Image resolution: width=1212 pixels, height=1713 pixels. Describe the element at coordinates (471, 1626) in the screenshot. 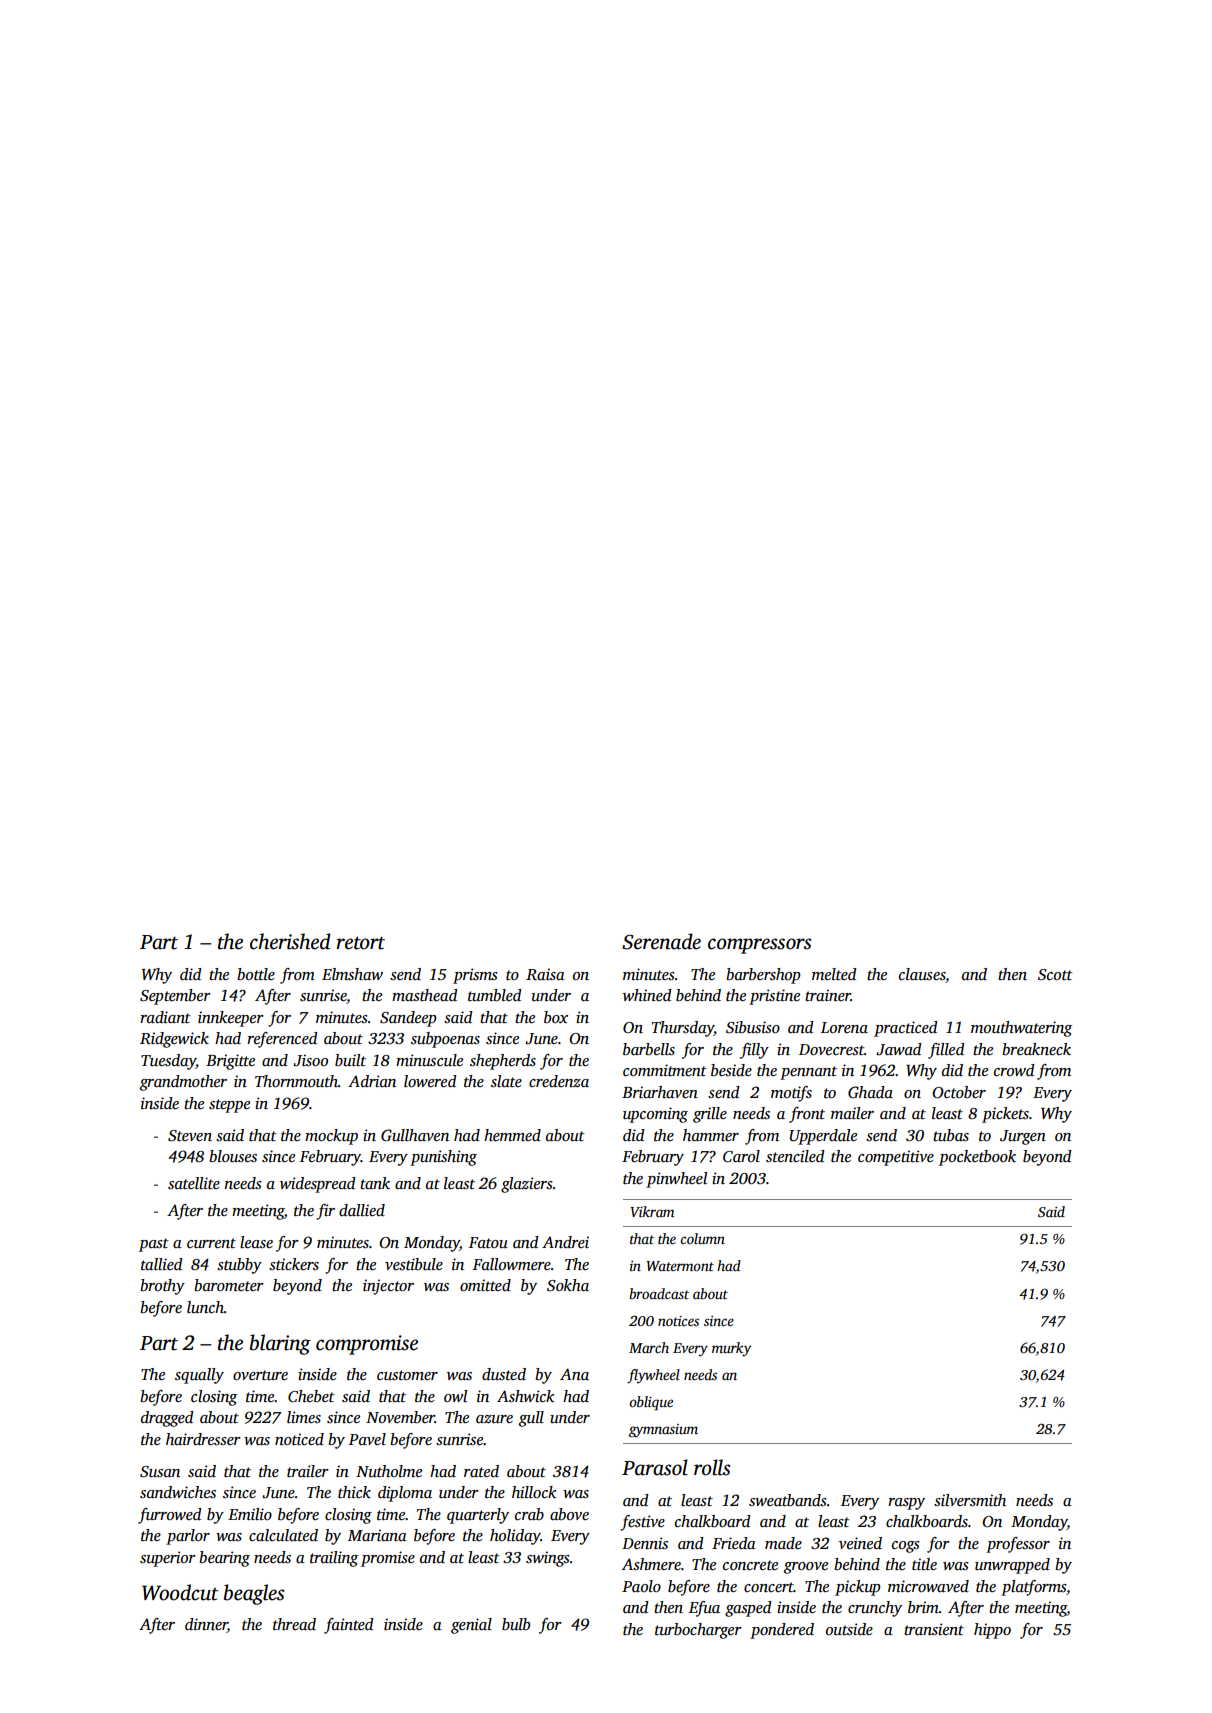

I see `genial` at that location.
